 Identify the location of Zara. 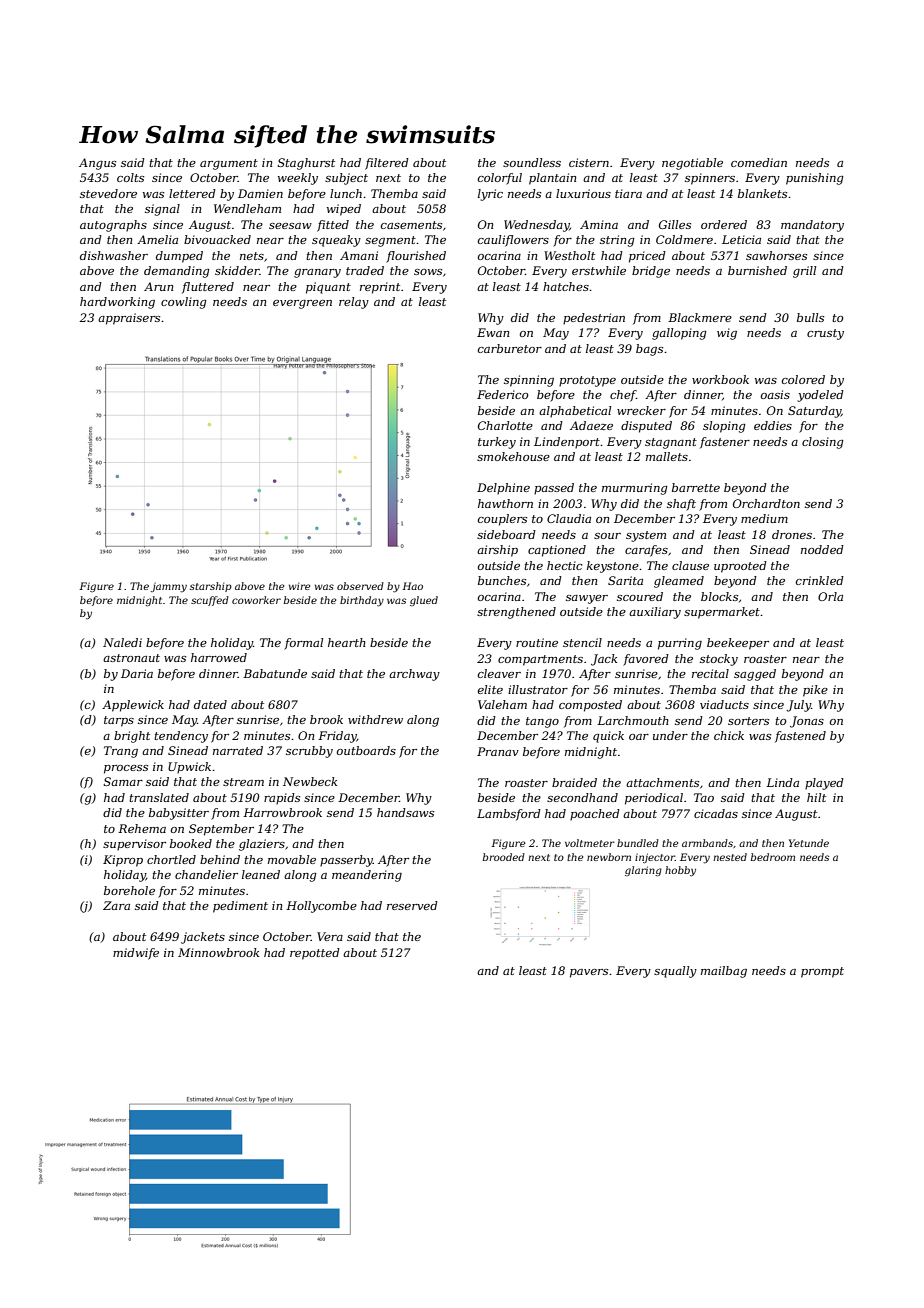
(116, 905).
